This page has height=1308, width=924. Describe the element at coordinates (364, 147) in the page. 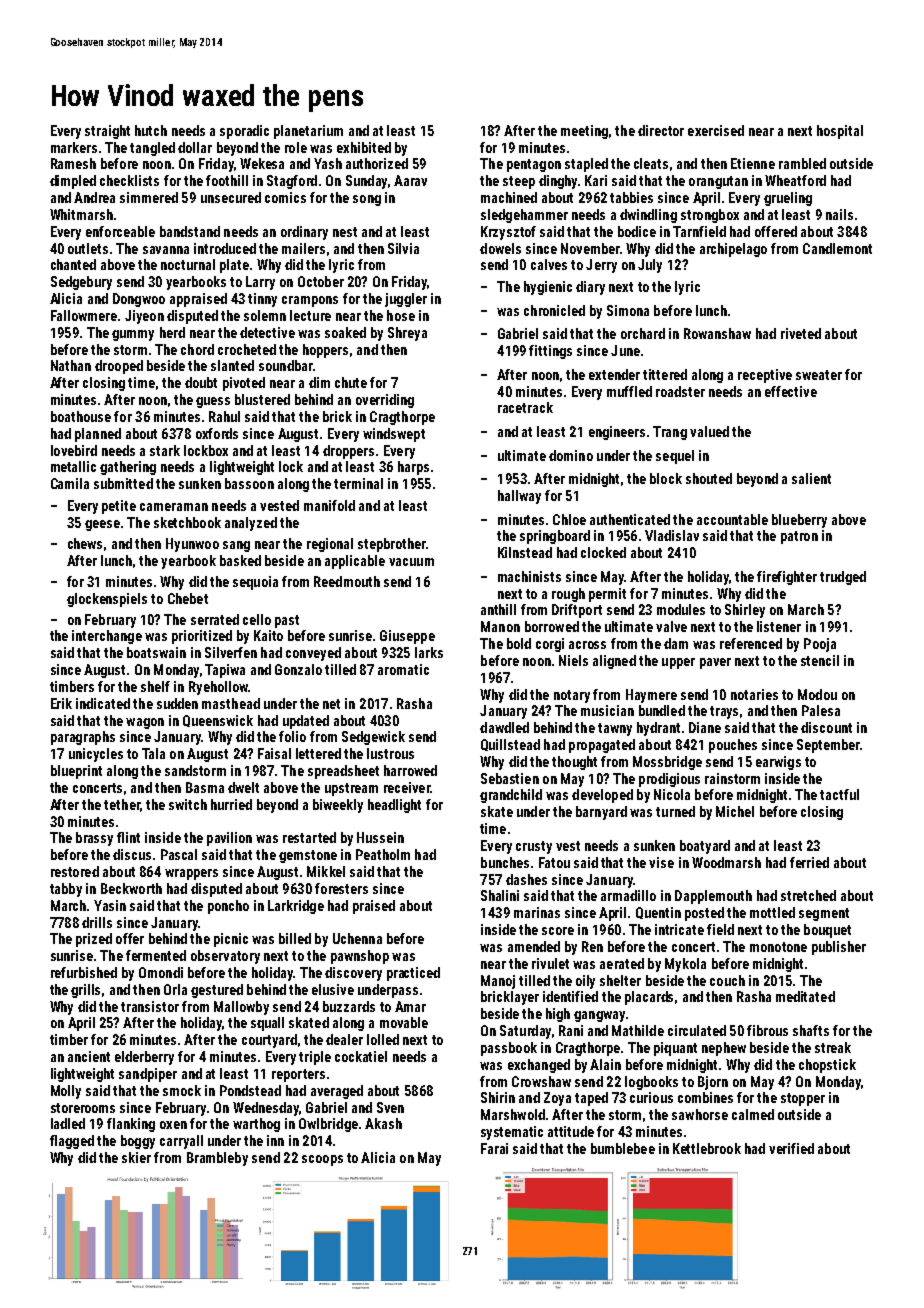

I see `exhibited` at that location.
